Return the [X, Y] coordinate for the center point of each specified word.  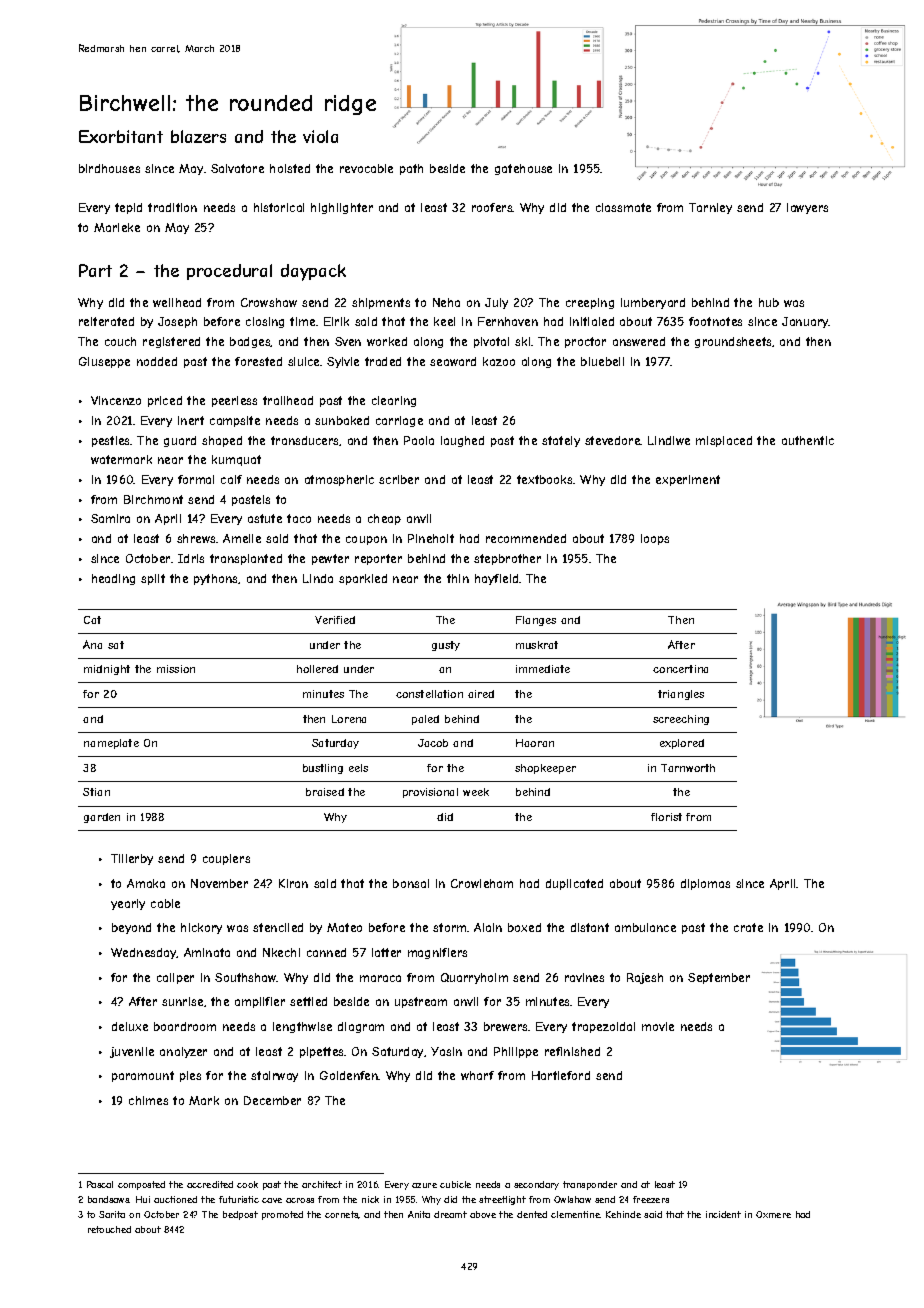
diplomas [705, 884]
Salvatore [237, 168]
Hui [143, 1199]
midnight [107, 670]
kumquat [236, 460]
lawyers [807, 208]
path [411, 169]
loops [655, 539]
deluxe [130, 1026]
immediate [543, 669]
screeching [681, 720]
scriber [399, 479]
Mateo [344, 927]
